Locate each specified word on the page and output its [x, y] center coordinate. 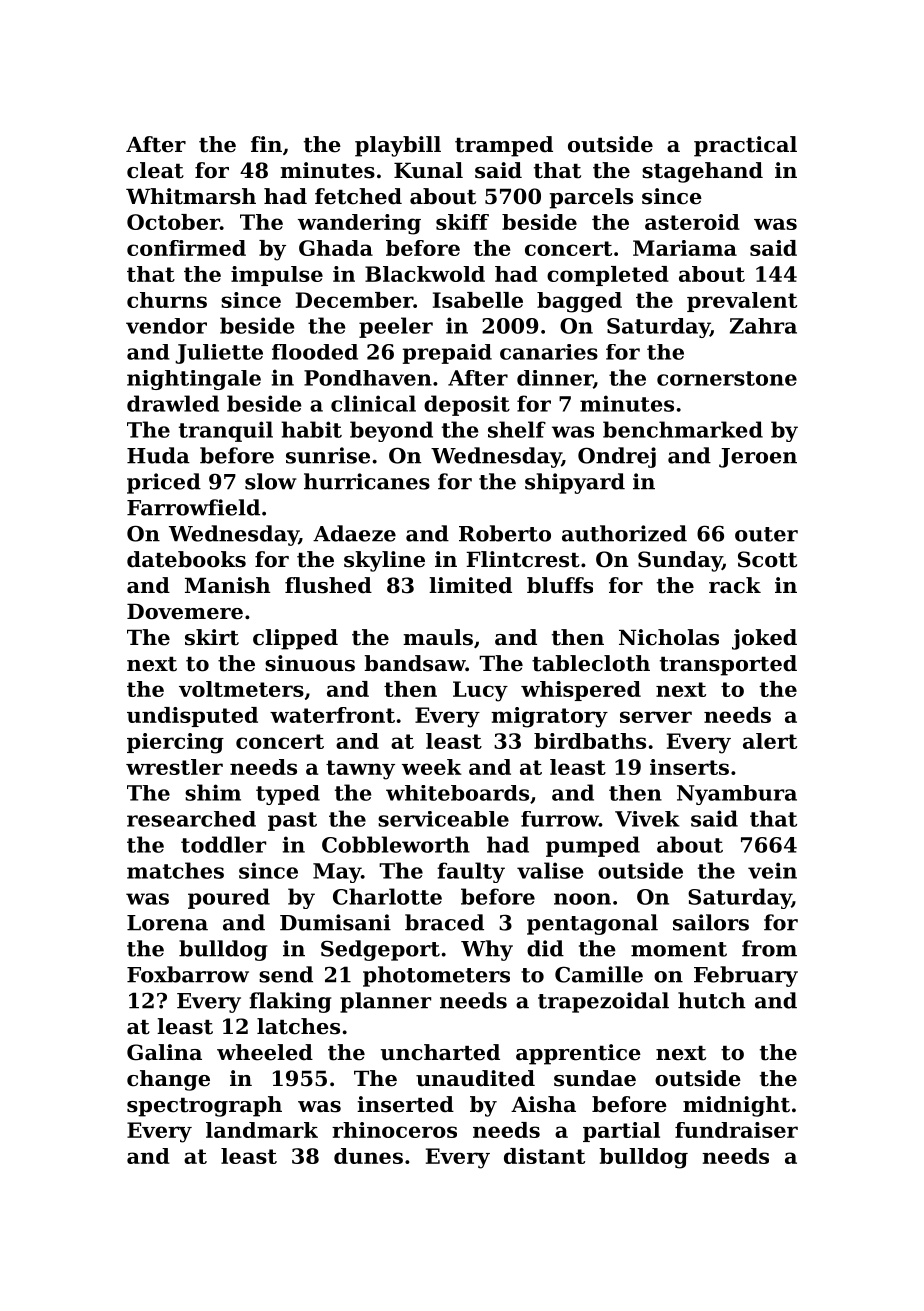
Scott [767, 559]
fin [266, 144]
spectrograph [204, 1106]
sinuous [310, 663]
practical [745, 146]
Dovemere [185, 611]
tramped [504, 146]
